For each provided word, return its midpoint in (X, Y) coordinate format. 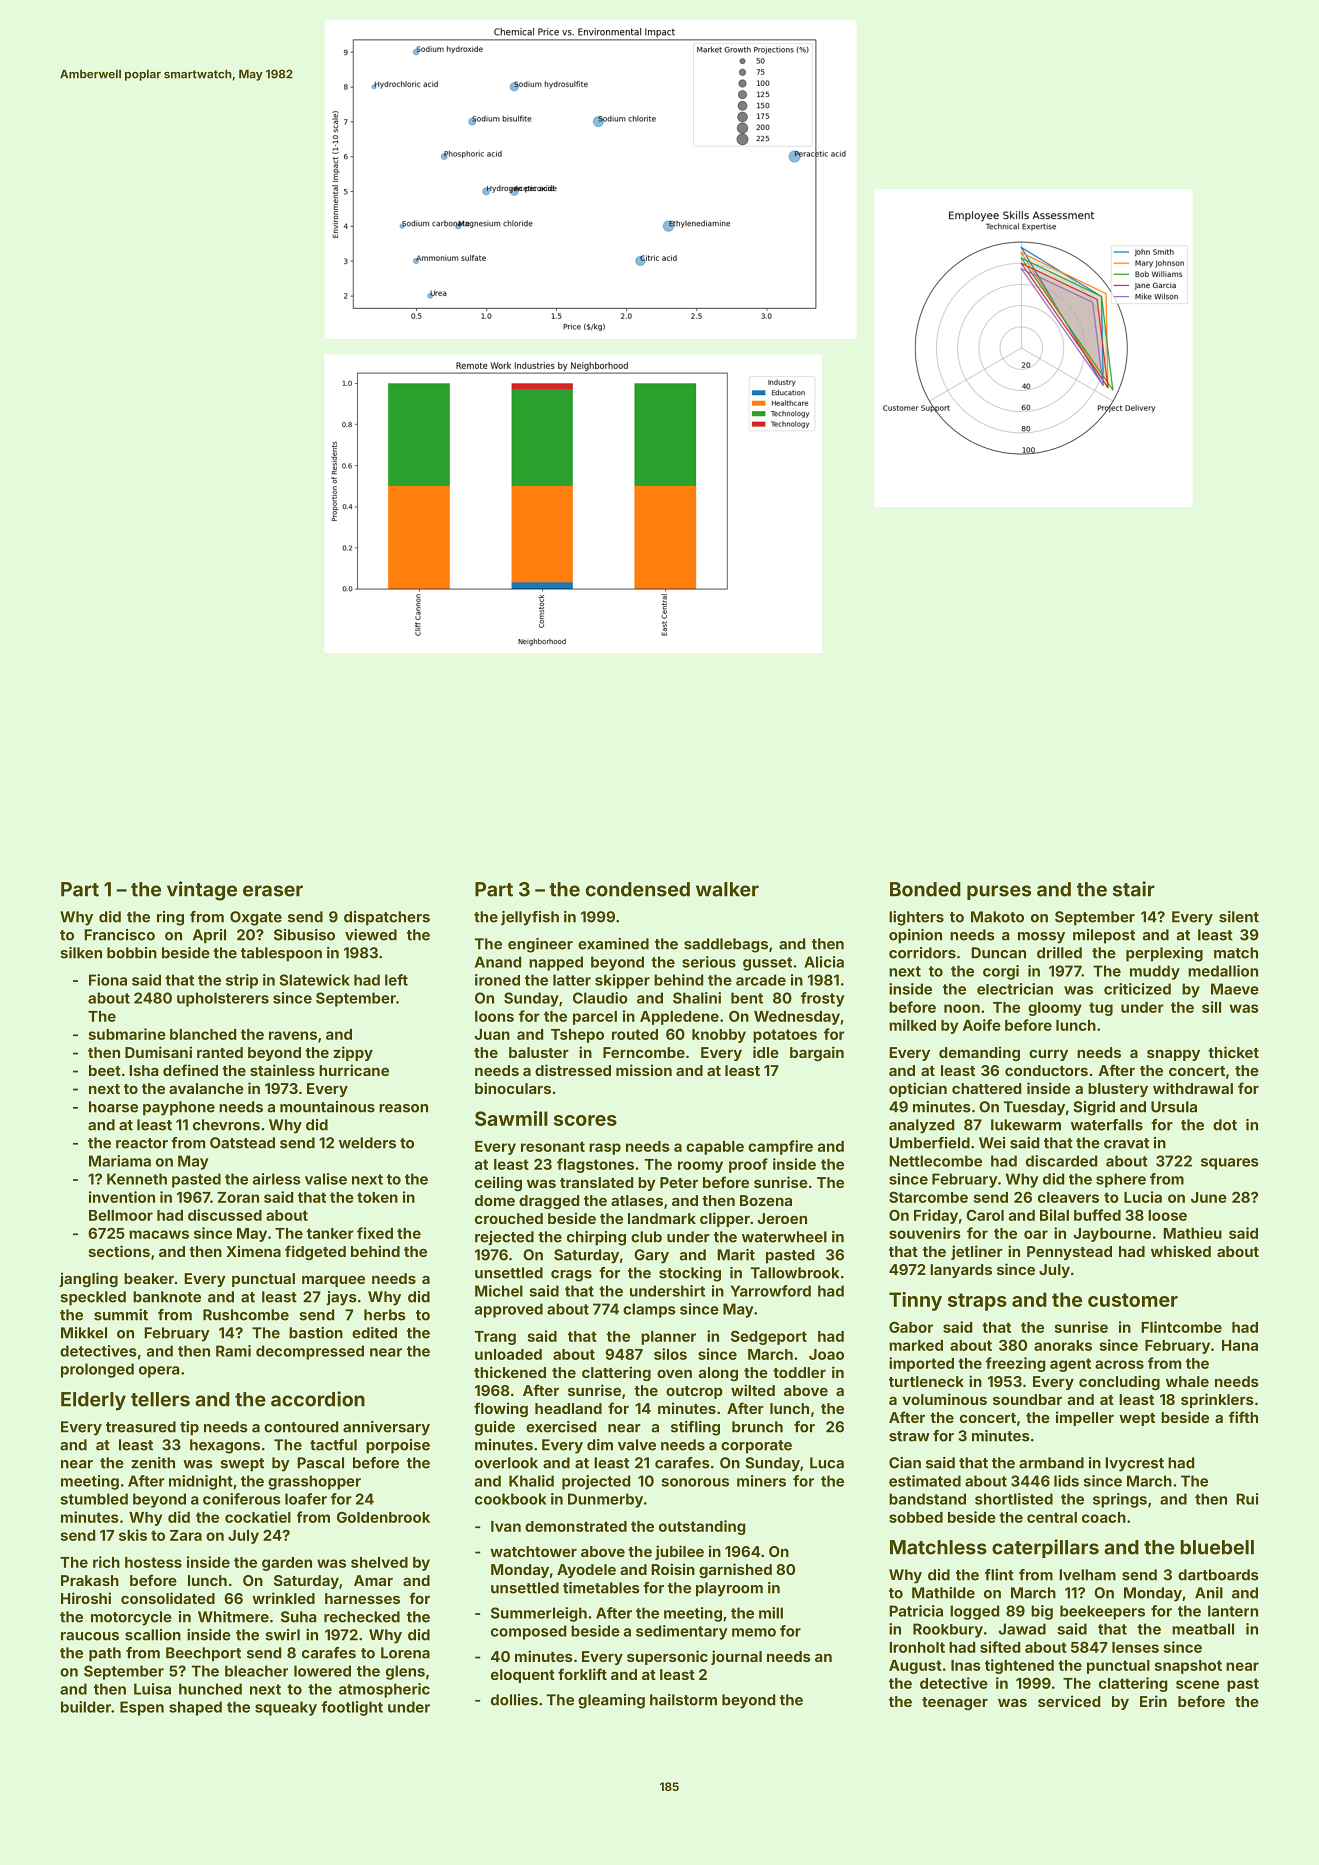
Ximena (253, 1251)
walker (727, 889)
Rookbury (948, 1630)
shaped (195, 1708)
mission (644, 1070)
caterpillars (1045, 1548)
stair (1134, 889)
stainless (282, 1070)
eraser (273, 891)
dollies (514, 1700)
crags (571, 1276)
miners (761, 1481)
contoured (301, 1427)
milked (912, 1025)
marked (916, 1345)
